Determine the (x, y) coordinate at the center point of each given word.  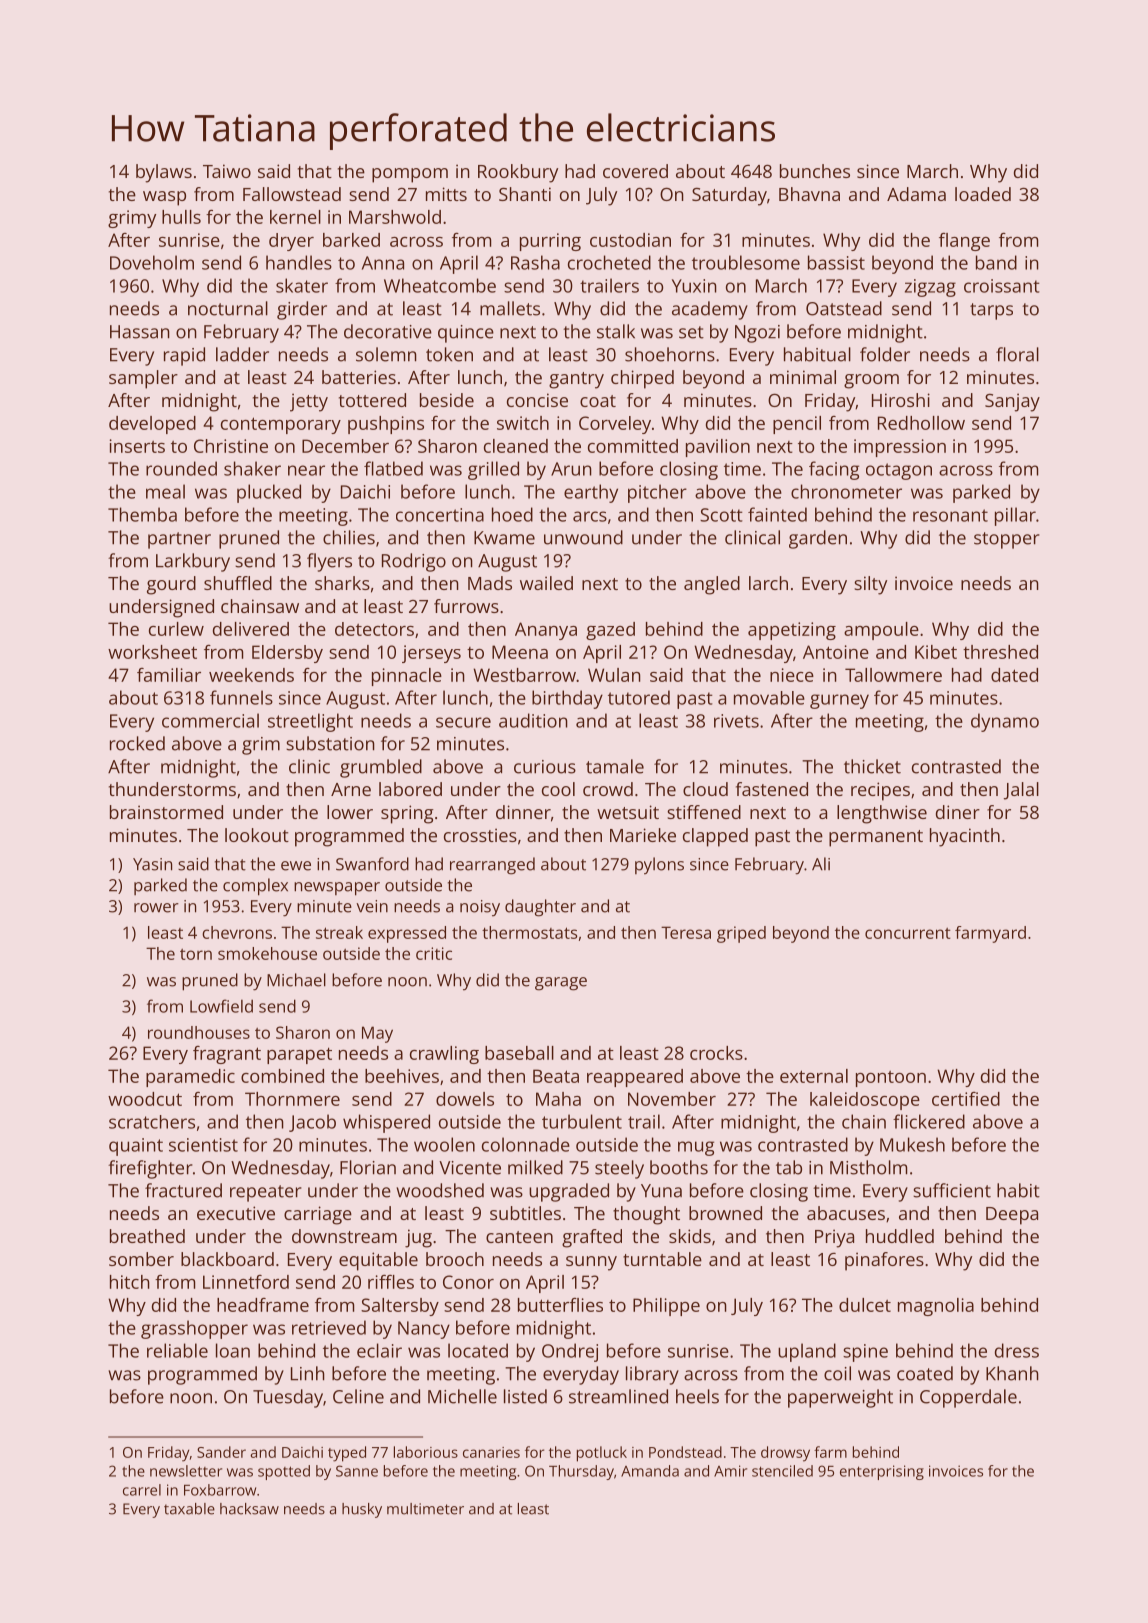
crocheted (609, 262)
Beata (556, 1076)
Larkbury (193, 562)
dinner (523, 812)
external (814, 1076)
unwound (583, 537)
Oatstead (844, 308)
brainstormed (166, 812)
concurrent (908, 933)
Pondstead (685, 1452)
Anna (383, 263)
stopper (1007, 540)
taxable (189, 1509)
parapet (299, 1055)
